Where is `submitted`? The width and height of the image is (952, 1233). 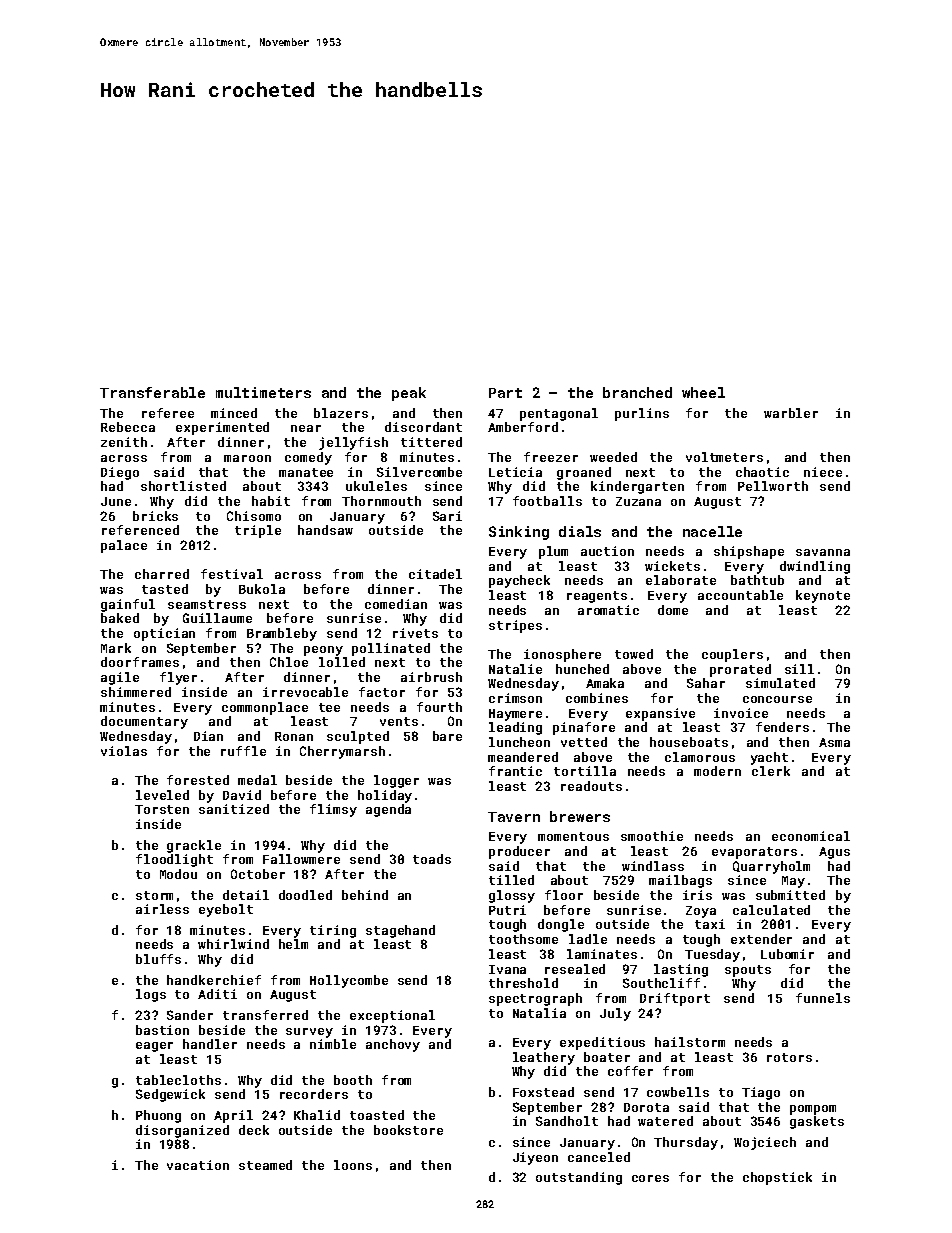 submitted is located at coordinates (790, 895).
